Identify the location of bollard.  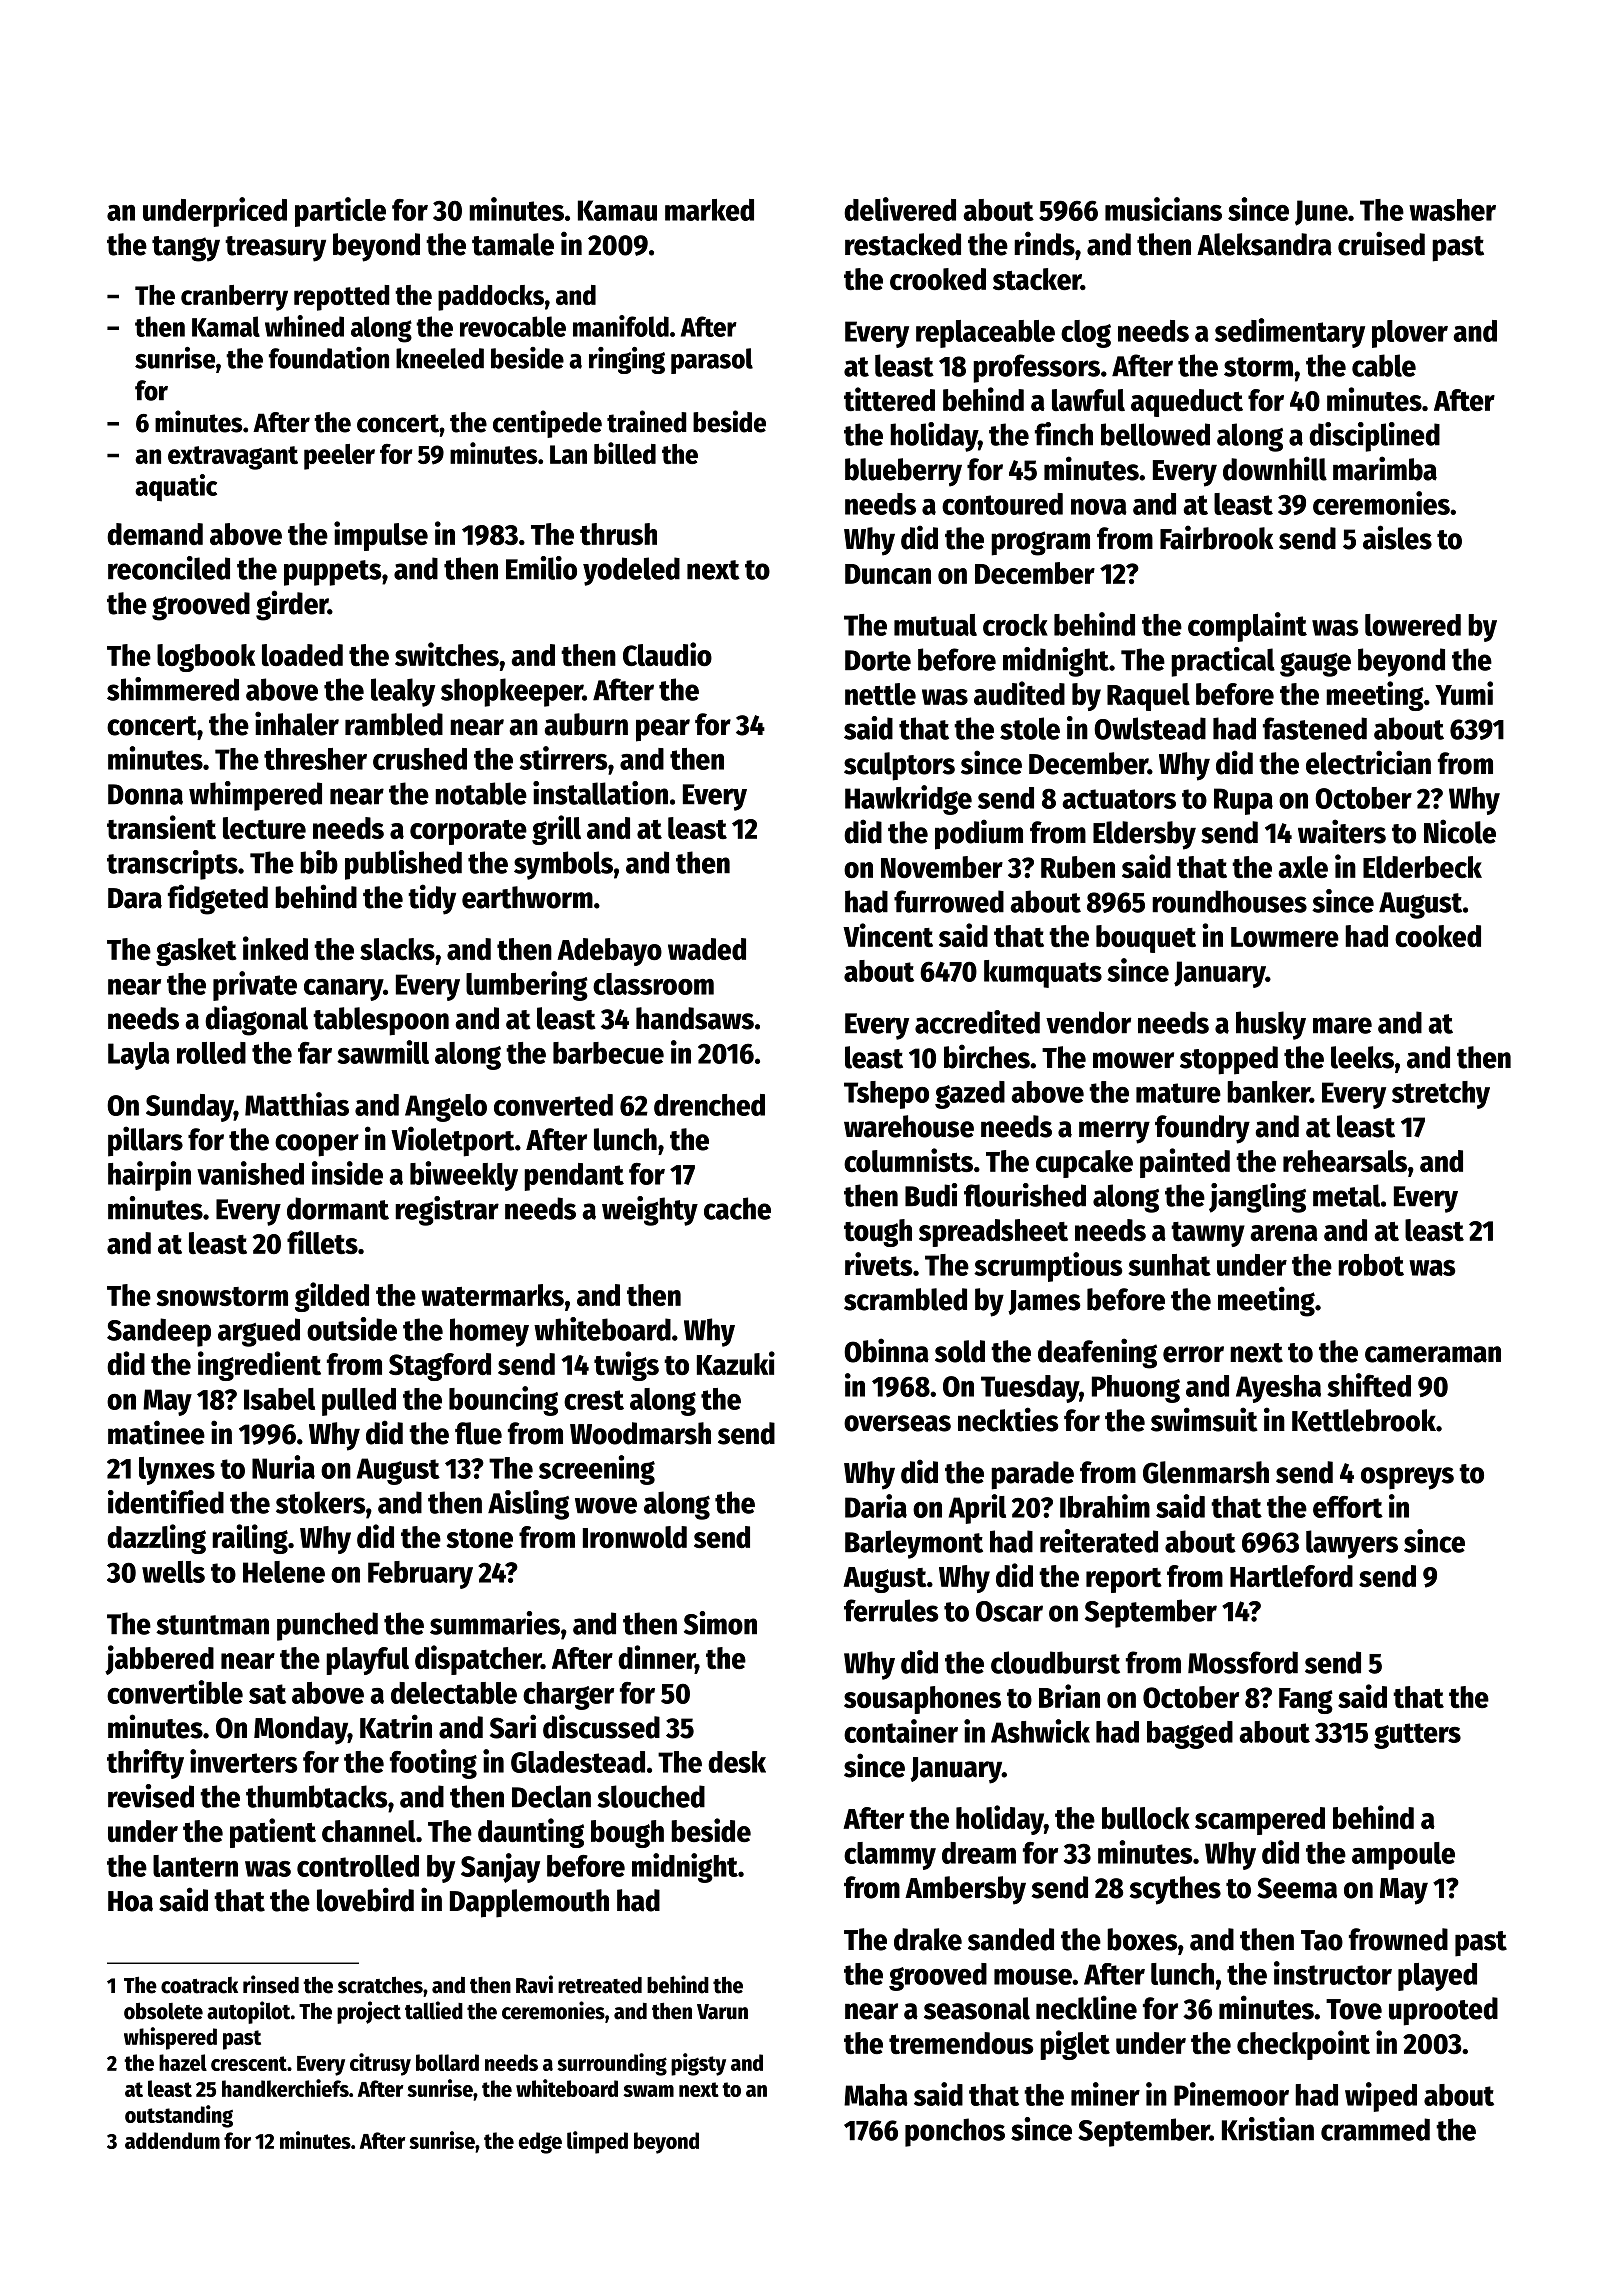
(447, 2062).
